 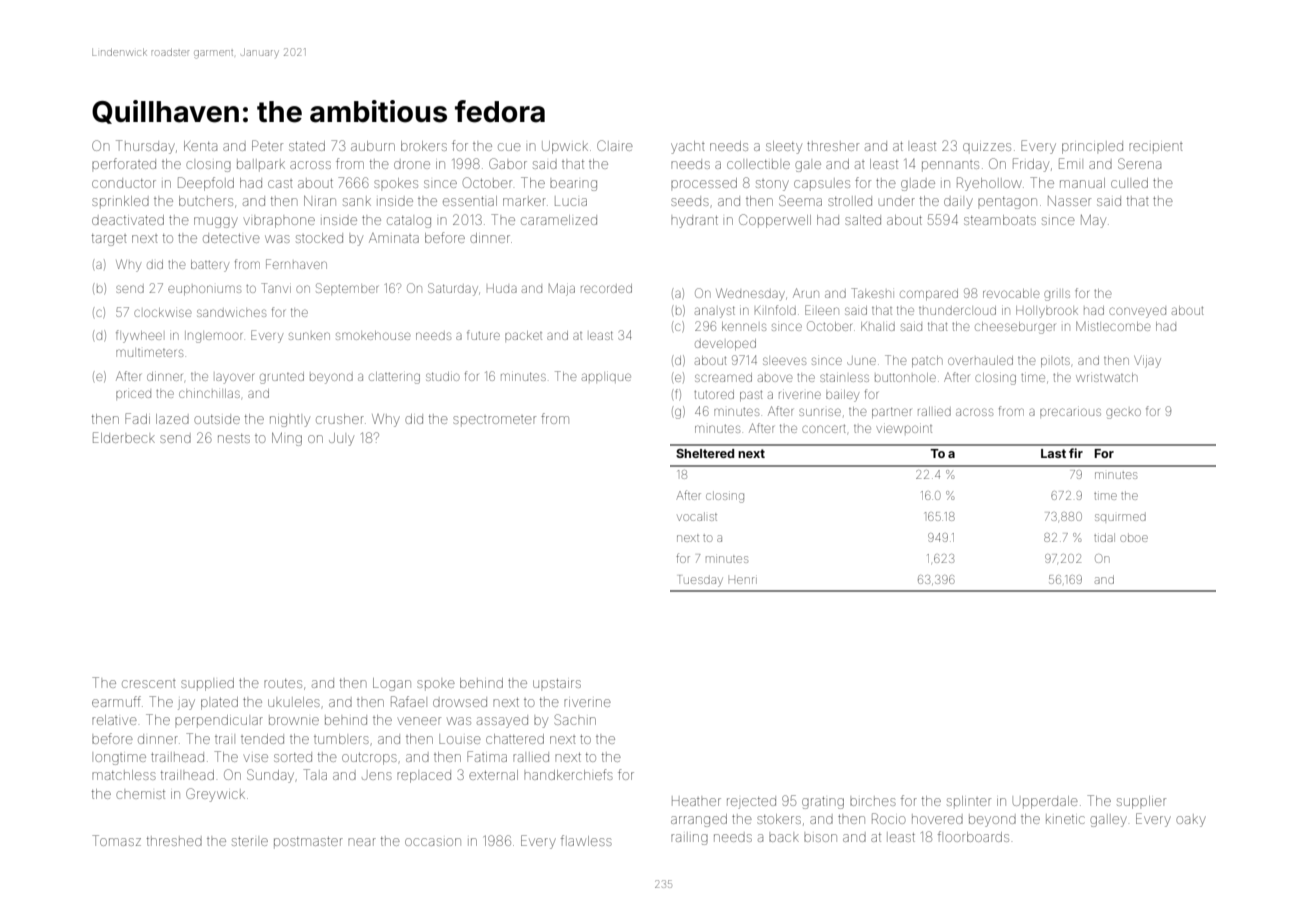 I want to click on gecko, so click(x=1123, y=413).
